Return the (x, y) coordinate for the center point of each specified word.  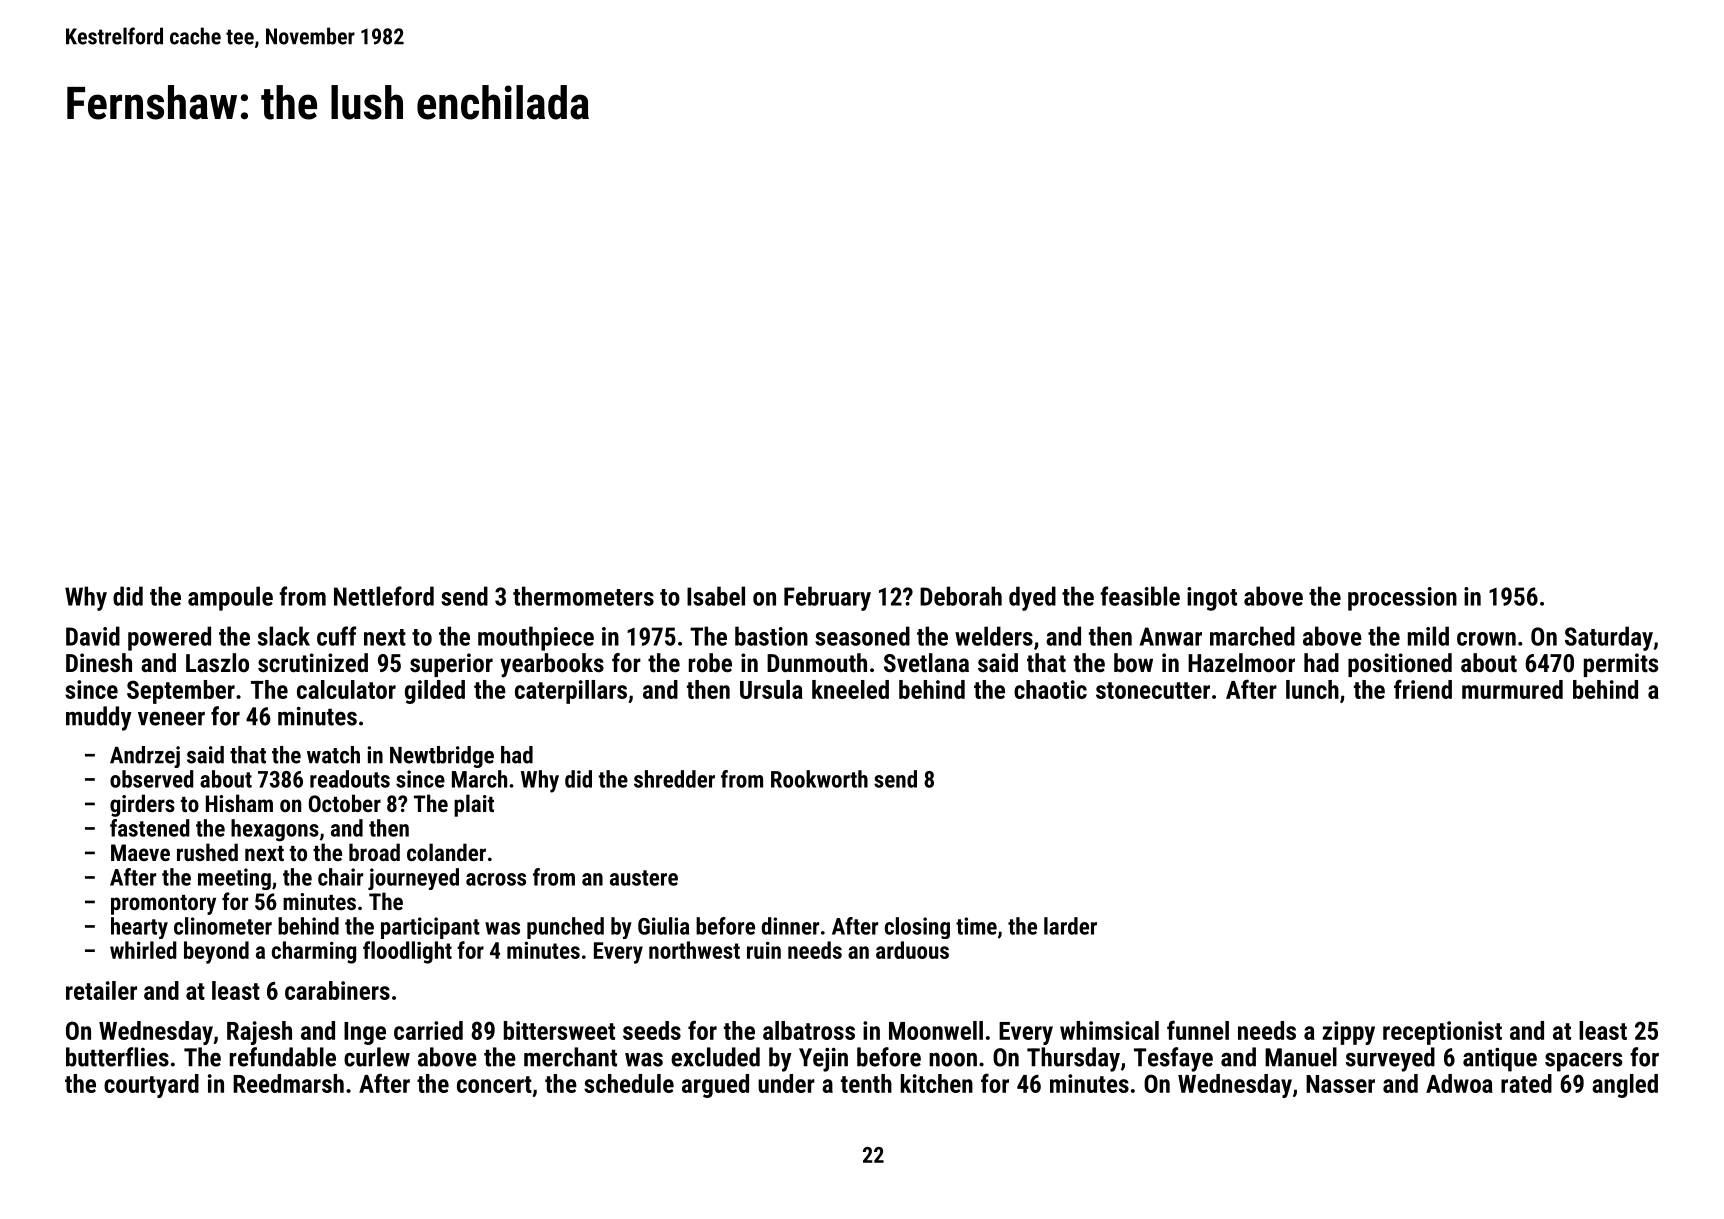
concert (494, 1084)
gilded (435, 692)
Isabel (716, 596)
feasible (1140, 596)
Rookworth (819, 779)
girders (142, 805)
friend (1423, 689)
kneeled (850, 689)
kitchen (937, 1083)
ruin (764, 950)
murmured (1512, 689)
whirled (143, 950)
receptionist (1442, 1033)
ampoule (230, 598)
